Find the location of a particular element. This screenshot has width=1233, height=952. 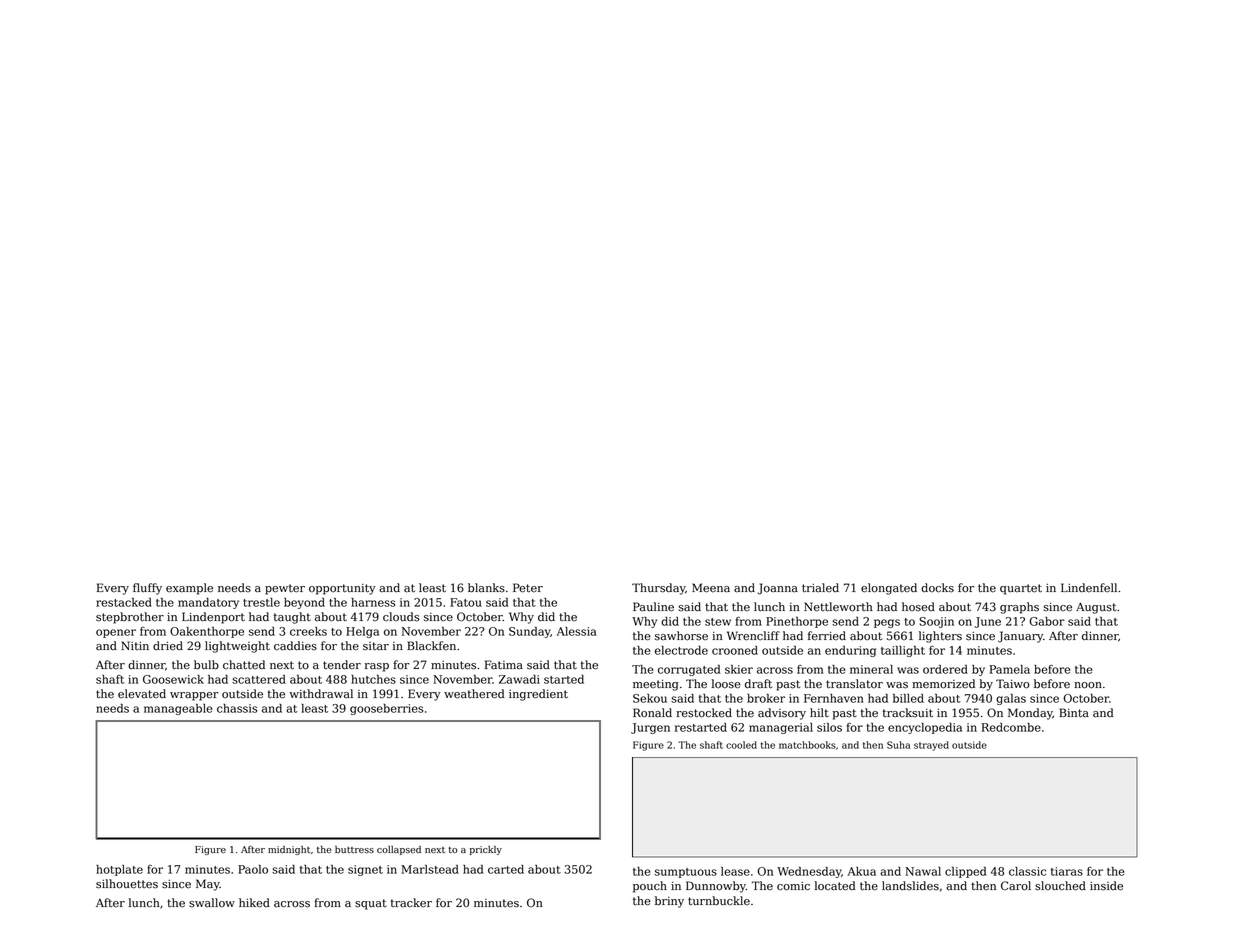

briny is located at coordinates (669, 902).
